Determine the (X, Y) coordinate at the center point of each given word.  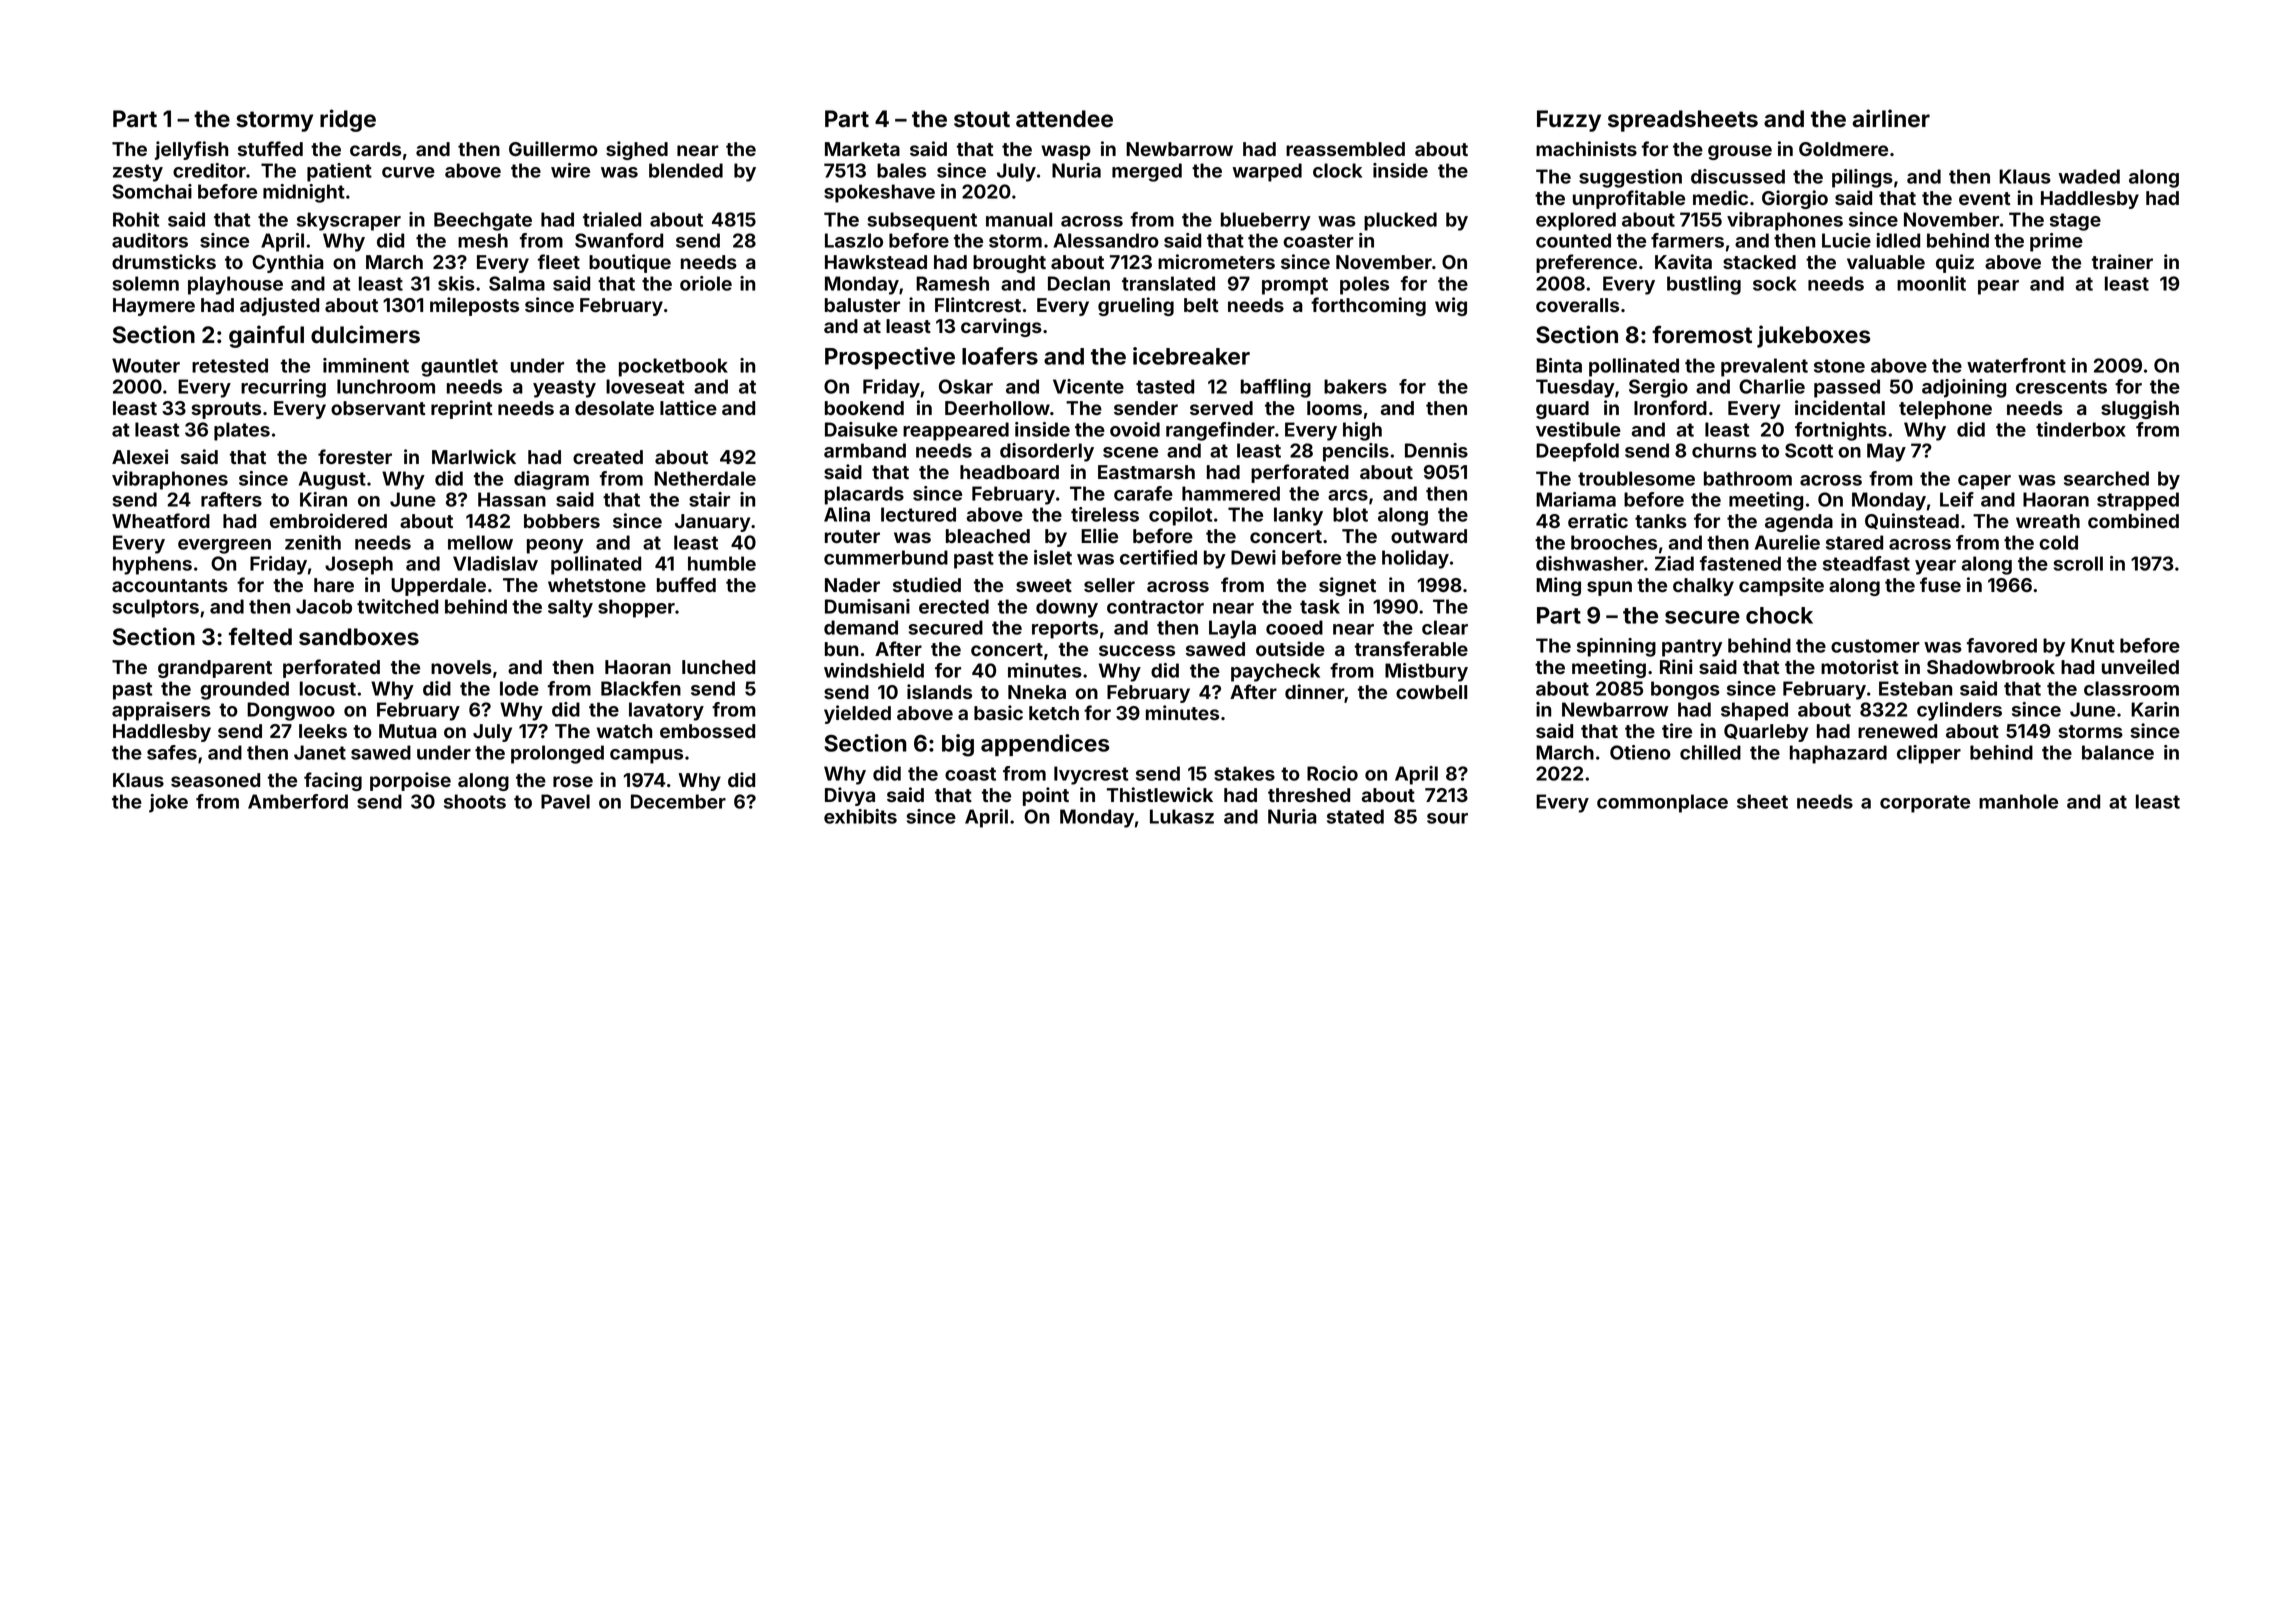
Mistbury (1426, 672)
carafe (1143, 493)
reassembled (1345, 149)
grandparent (215, 669)
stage (2075, 222)
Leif (1957, 499)
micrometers (1216, 261)
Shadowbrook (1991, 667)
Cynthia (288, 263)
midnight (304, 193)
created (608, 457)
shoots (475, 801)
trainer (2122, 261)
